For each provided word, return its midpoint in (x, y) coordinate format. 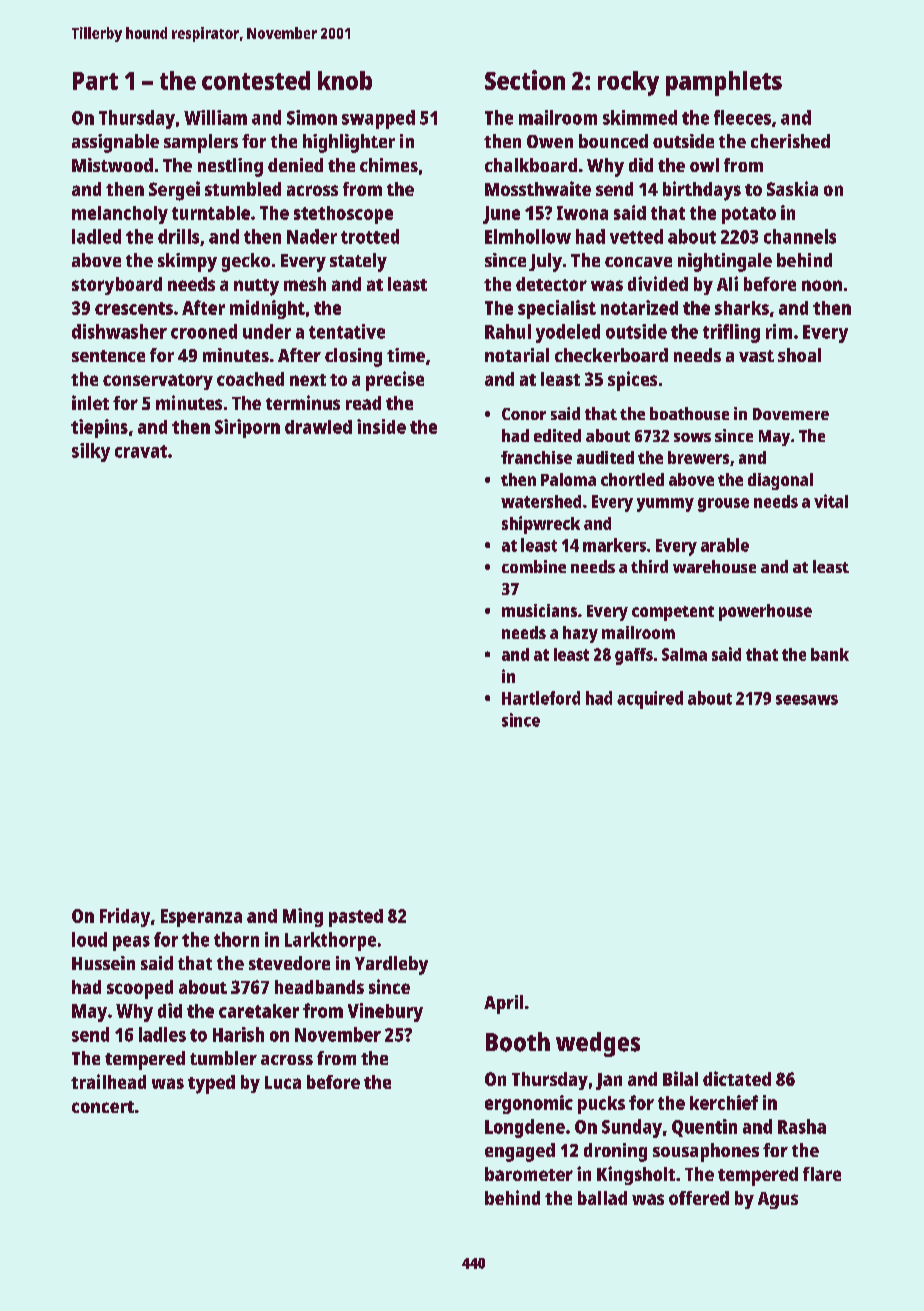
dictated (737, 1078)
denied (295, 165)
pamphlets (724, 83)
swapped (378, 119)
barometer (529, 1174)
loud (89, 939)
